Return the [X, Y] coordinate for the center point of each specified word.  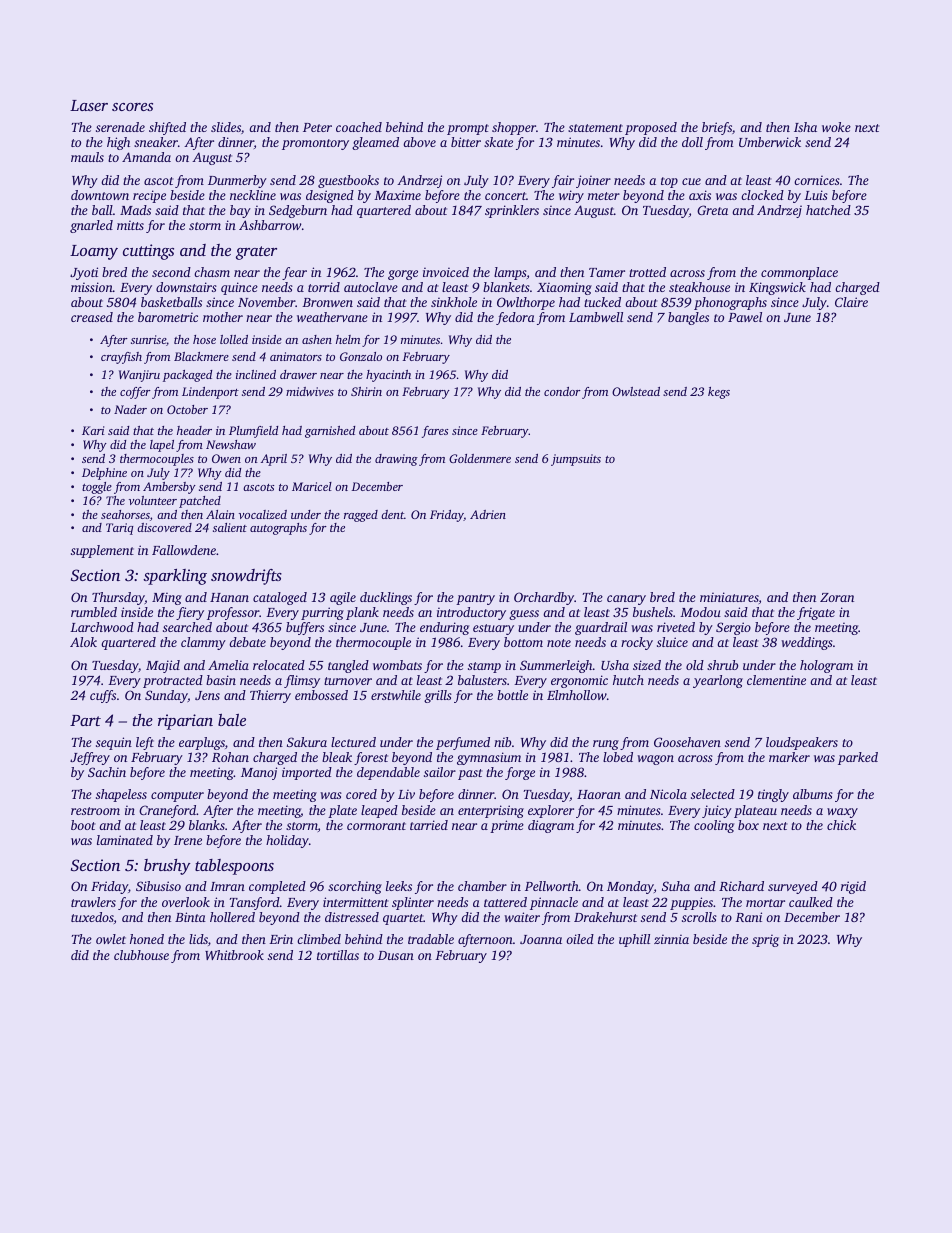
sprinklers [512, 211]
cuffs [103, 696]
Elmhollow [577, 695]
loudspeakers [802, 743]
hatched [828, 210]
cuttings [148, 252]
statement [595, 128]
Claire [851, 302]
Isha [805, 127]
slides [226, 127]
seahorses [125, 514]
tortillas [338, 955]
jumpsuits [576, 460]
